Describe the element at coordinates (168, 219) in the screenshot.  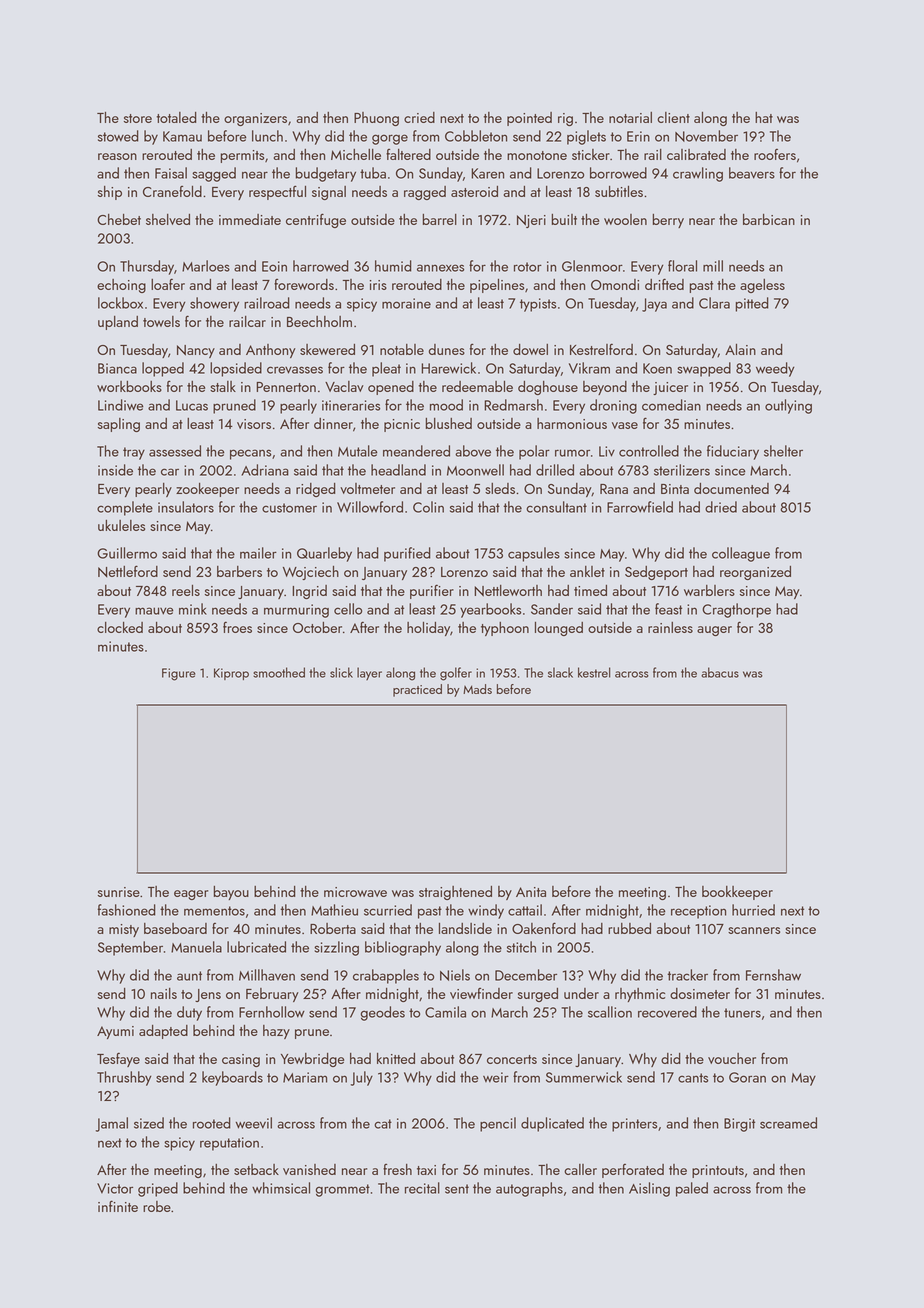
I see `shelved` at that location.
